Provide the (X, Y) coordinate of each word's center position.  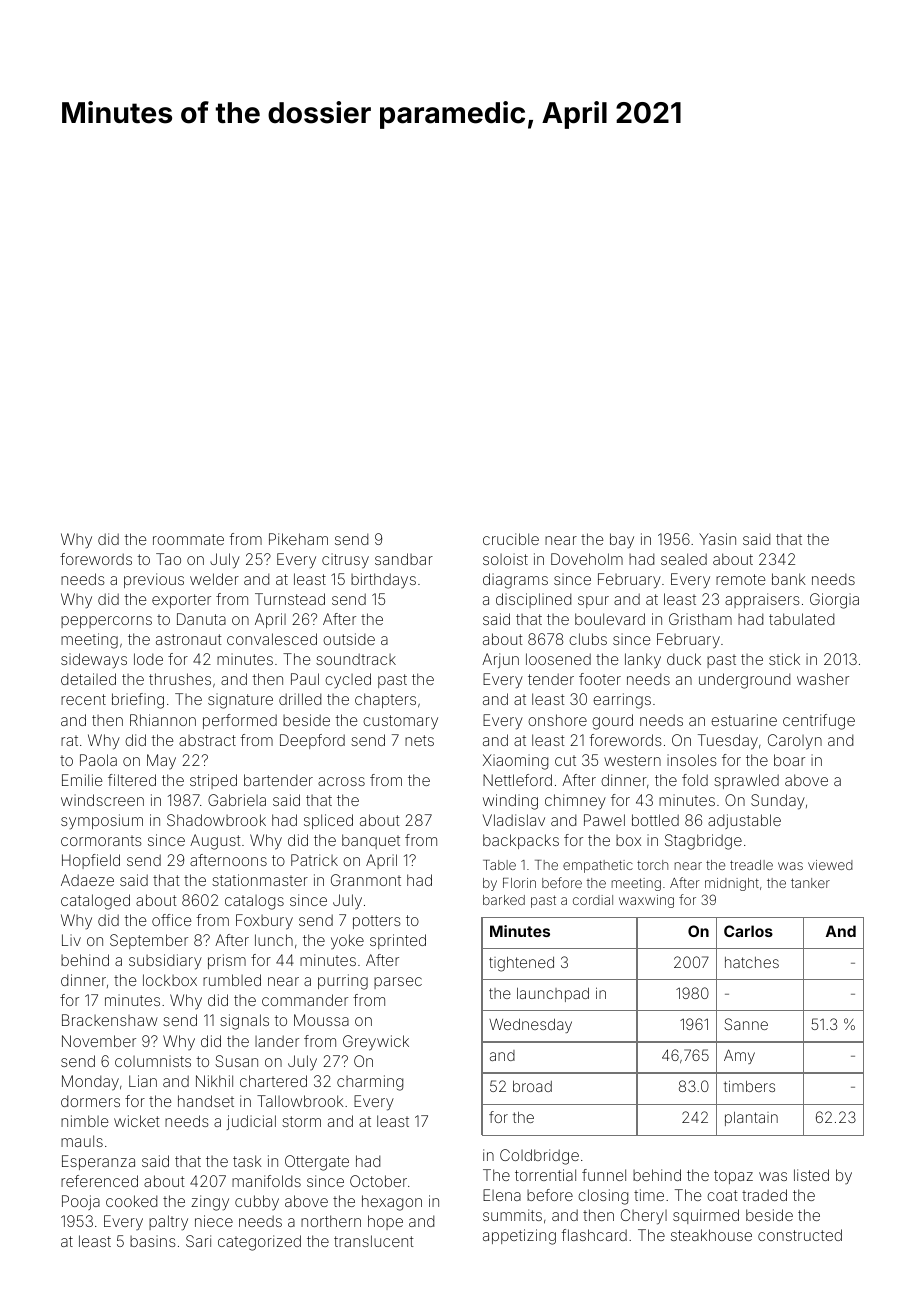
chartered (273, 1081)
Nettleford (517, 780)
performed (240, 721)
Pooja (81, 1202)
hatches (752, 962)
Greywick (376, 1043)
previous (154, 580)
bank (789, 579)
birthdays (383, 580)
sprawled (746, 781)
